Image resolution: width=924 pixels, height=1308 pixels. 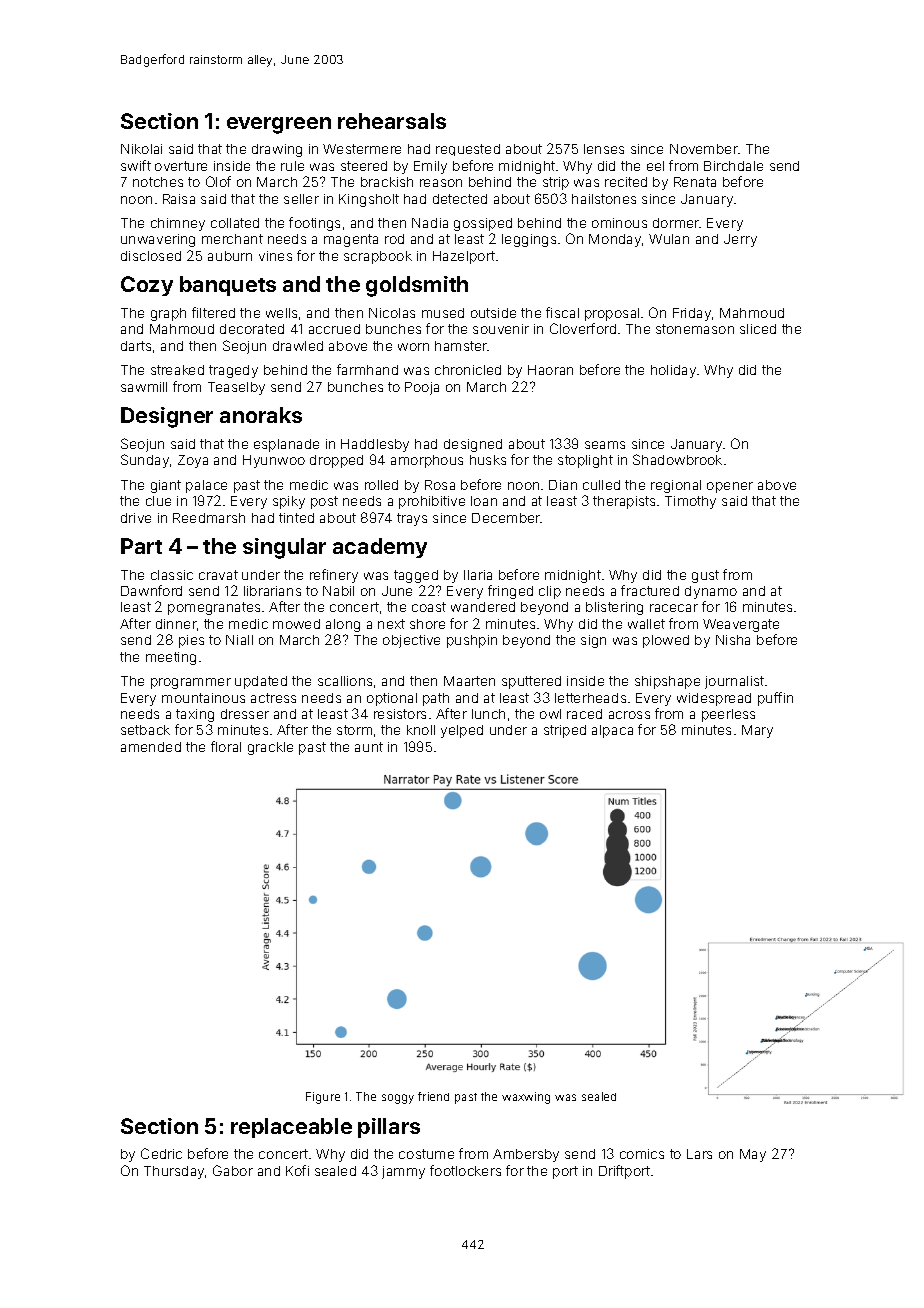 I want to click on yelped, so click(x=462, y=731).
